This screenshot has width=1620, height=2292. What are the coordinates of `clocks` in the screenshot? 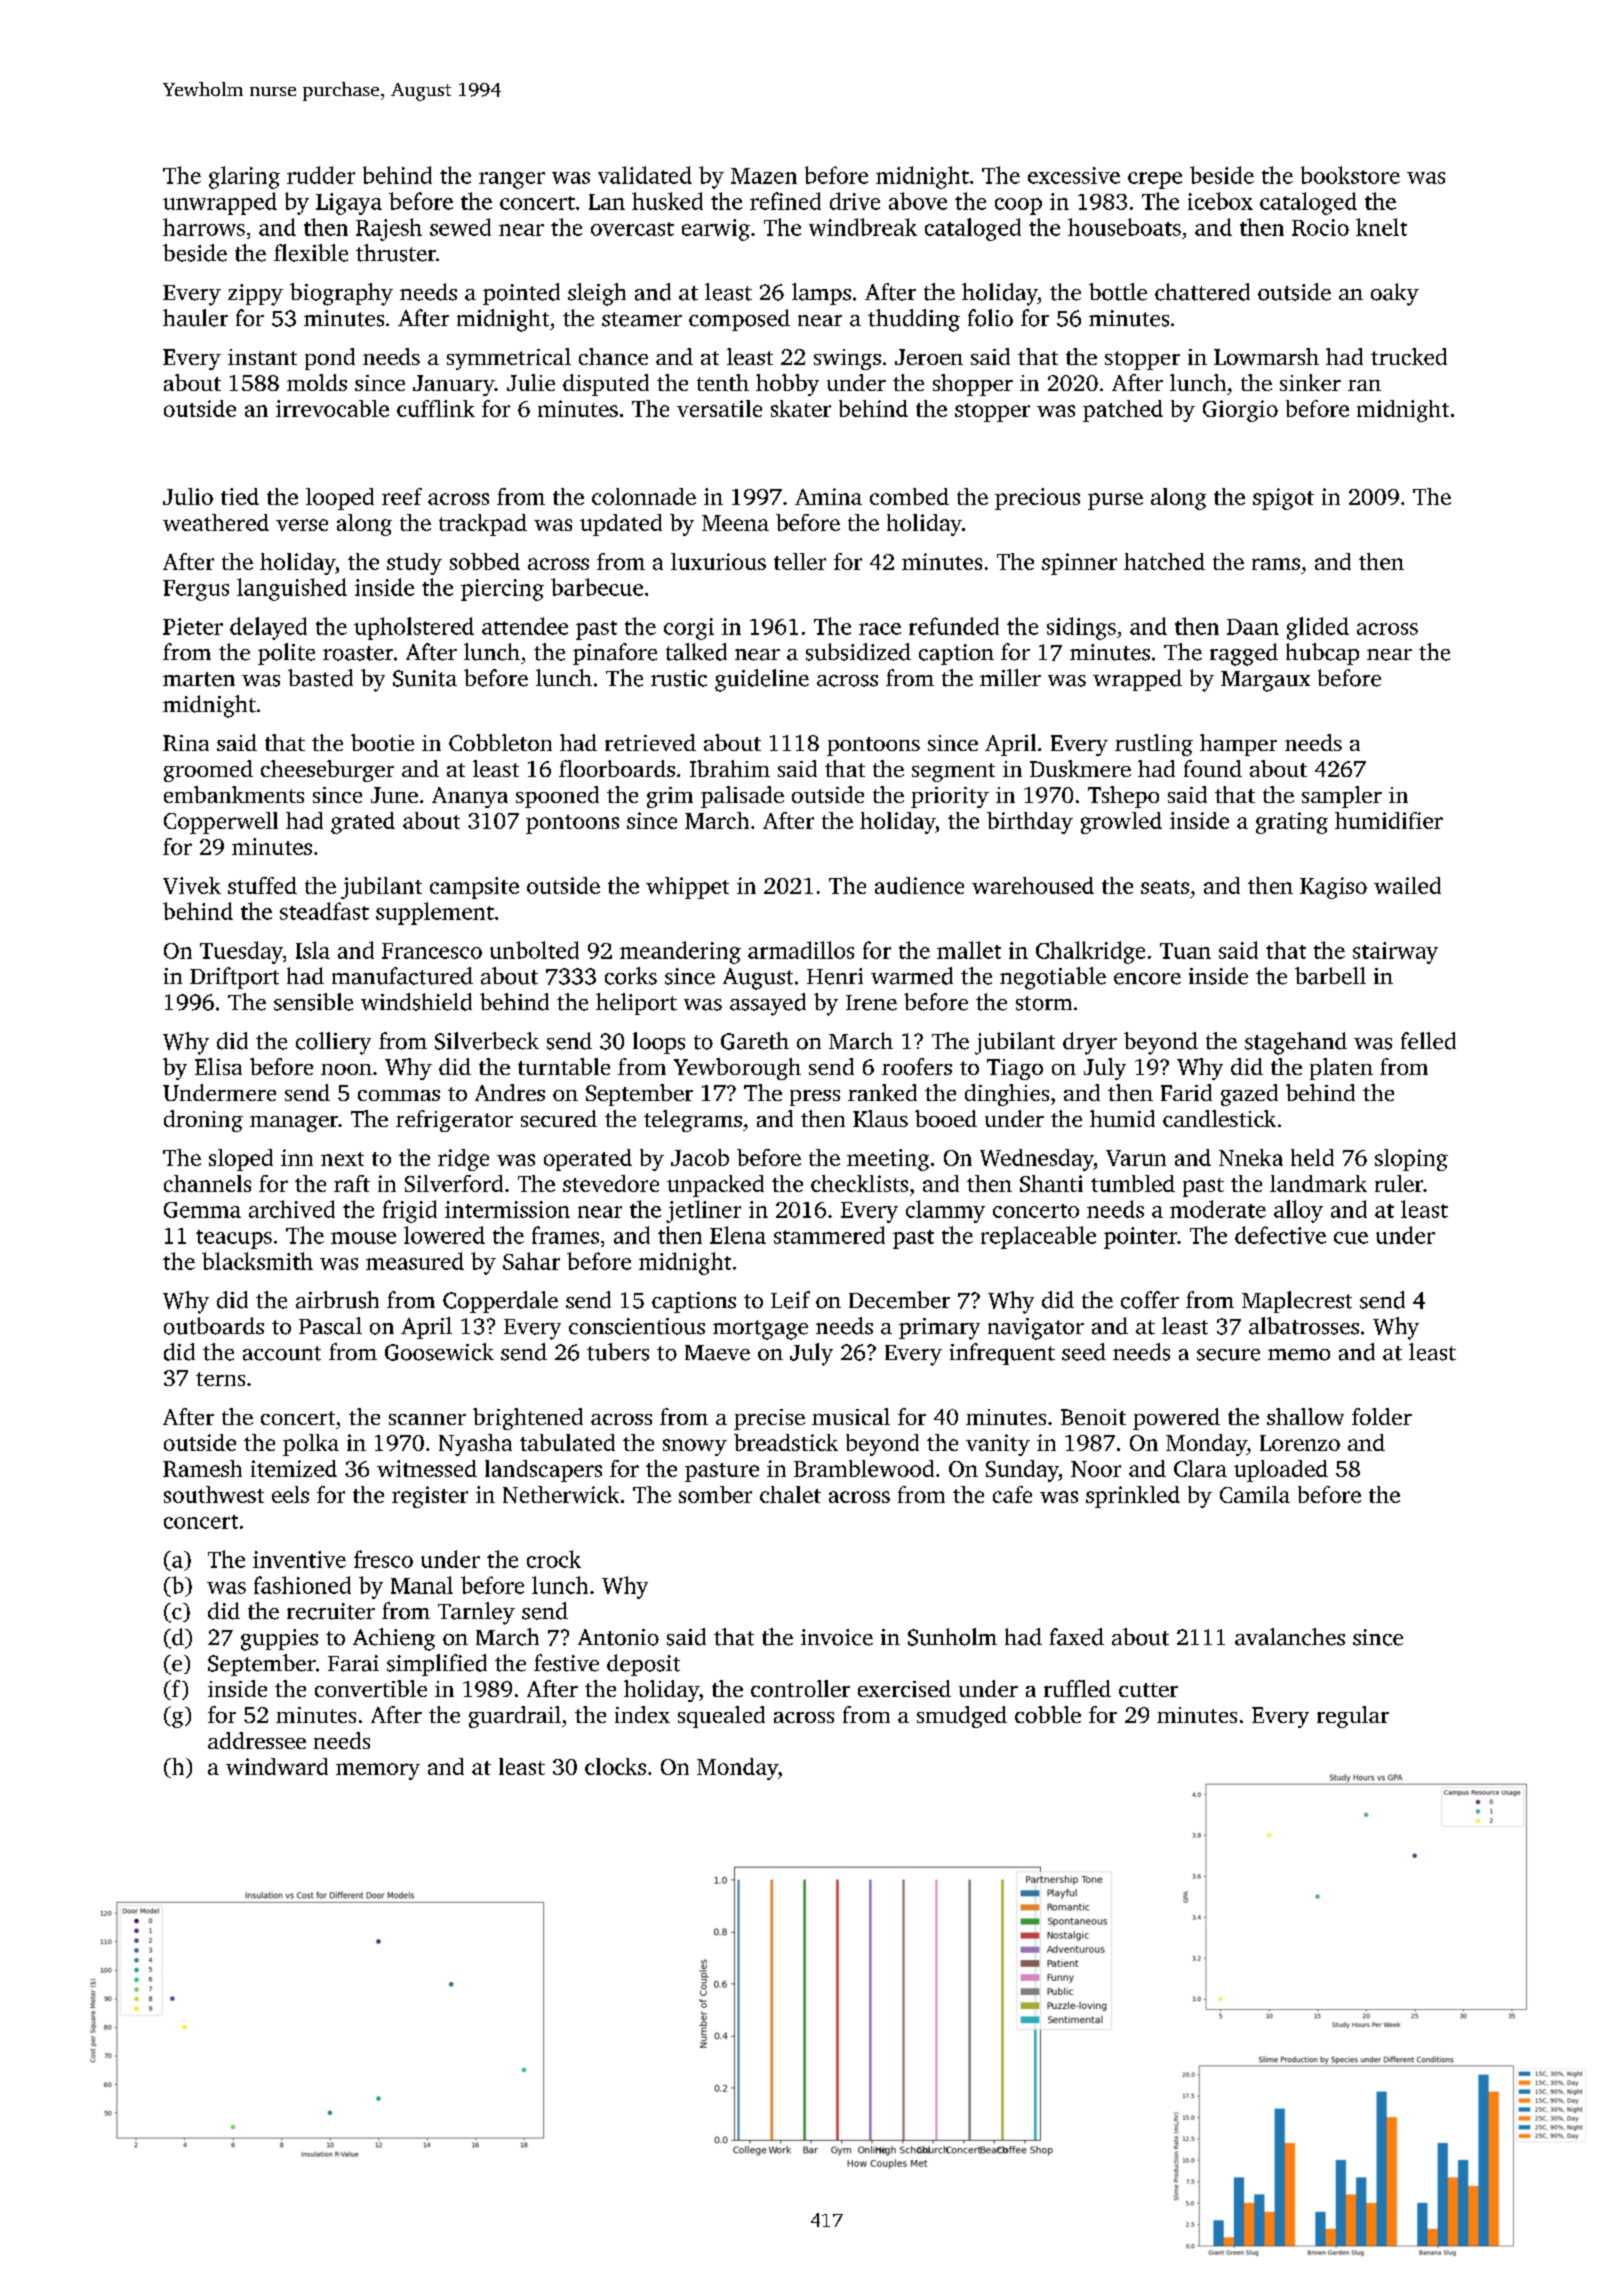 It's located at (615, 1766).
